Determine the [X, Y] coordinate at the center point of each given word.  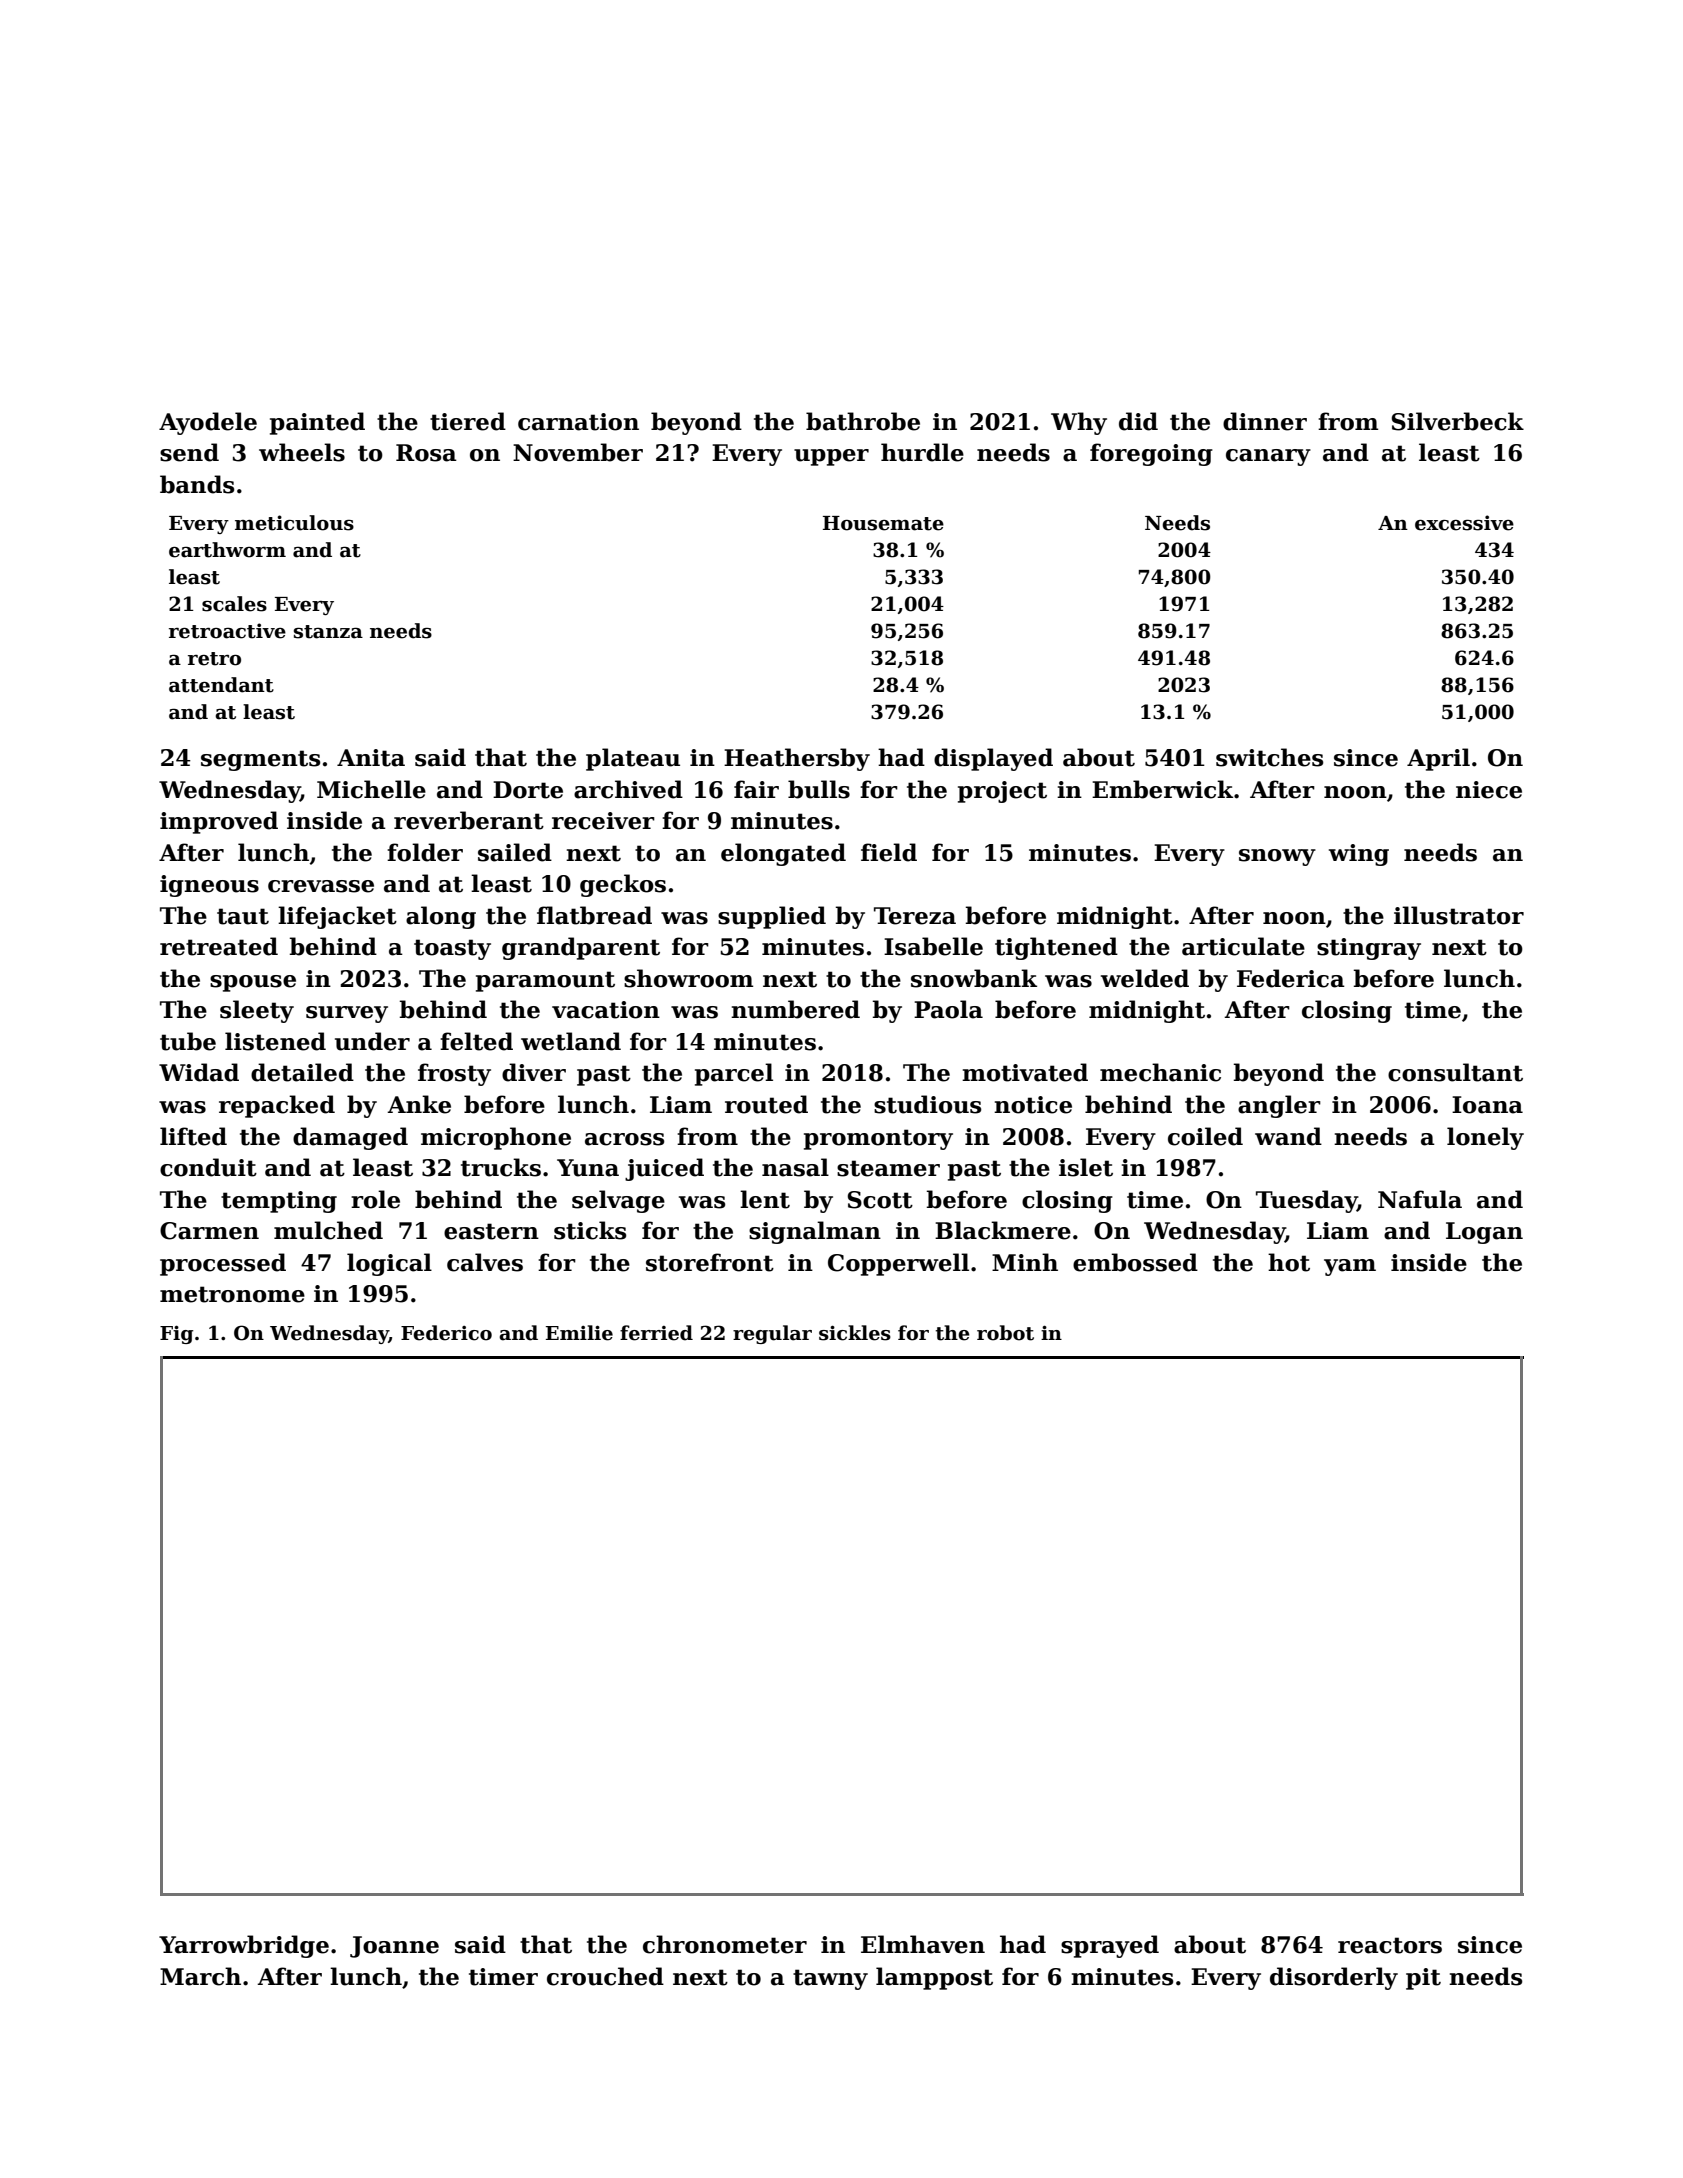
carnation [578, 422]
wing [1359, 855]
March [200, 1976]
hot [1289, 1262]
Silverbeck [1458, 421]
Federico [446, 1333]
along [441, 917]
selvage [618, 1201]
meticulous [294, 523]
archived [628, 789]
